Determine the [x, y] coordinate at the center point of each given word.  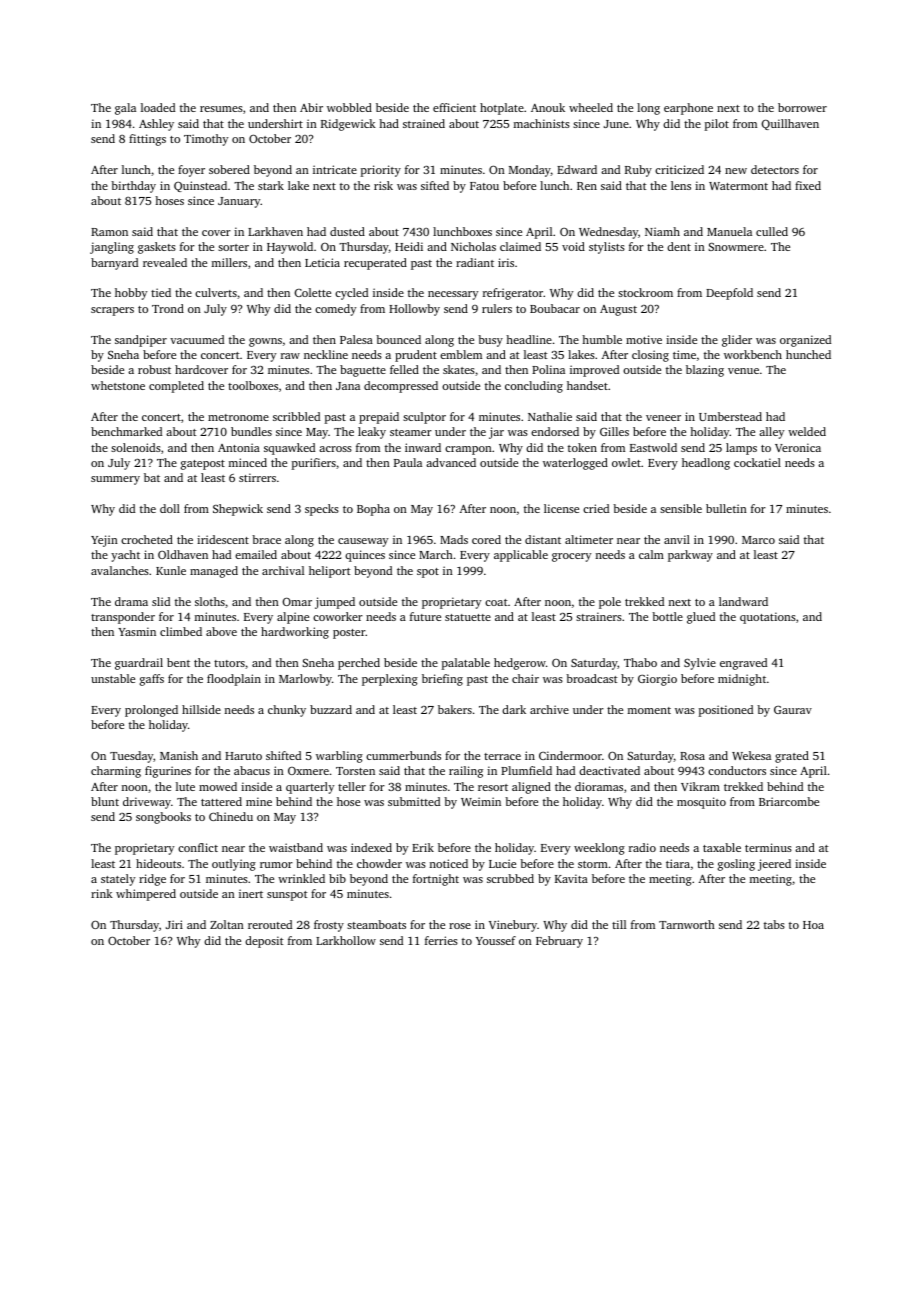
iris [506, 262]
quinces [365, 556]
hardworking [295, 633]
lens [681, 185]
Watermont [738, 186]
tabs [774, 924]
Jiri [174, 924]
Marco [758, 540]
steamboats [376, 924]
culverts [216, 292]
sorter [233, 247]
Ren [587, 186]
